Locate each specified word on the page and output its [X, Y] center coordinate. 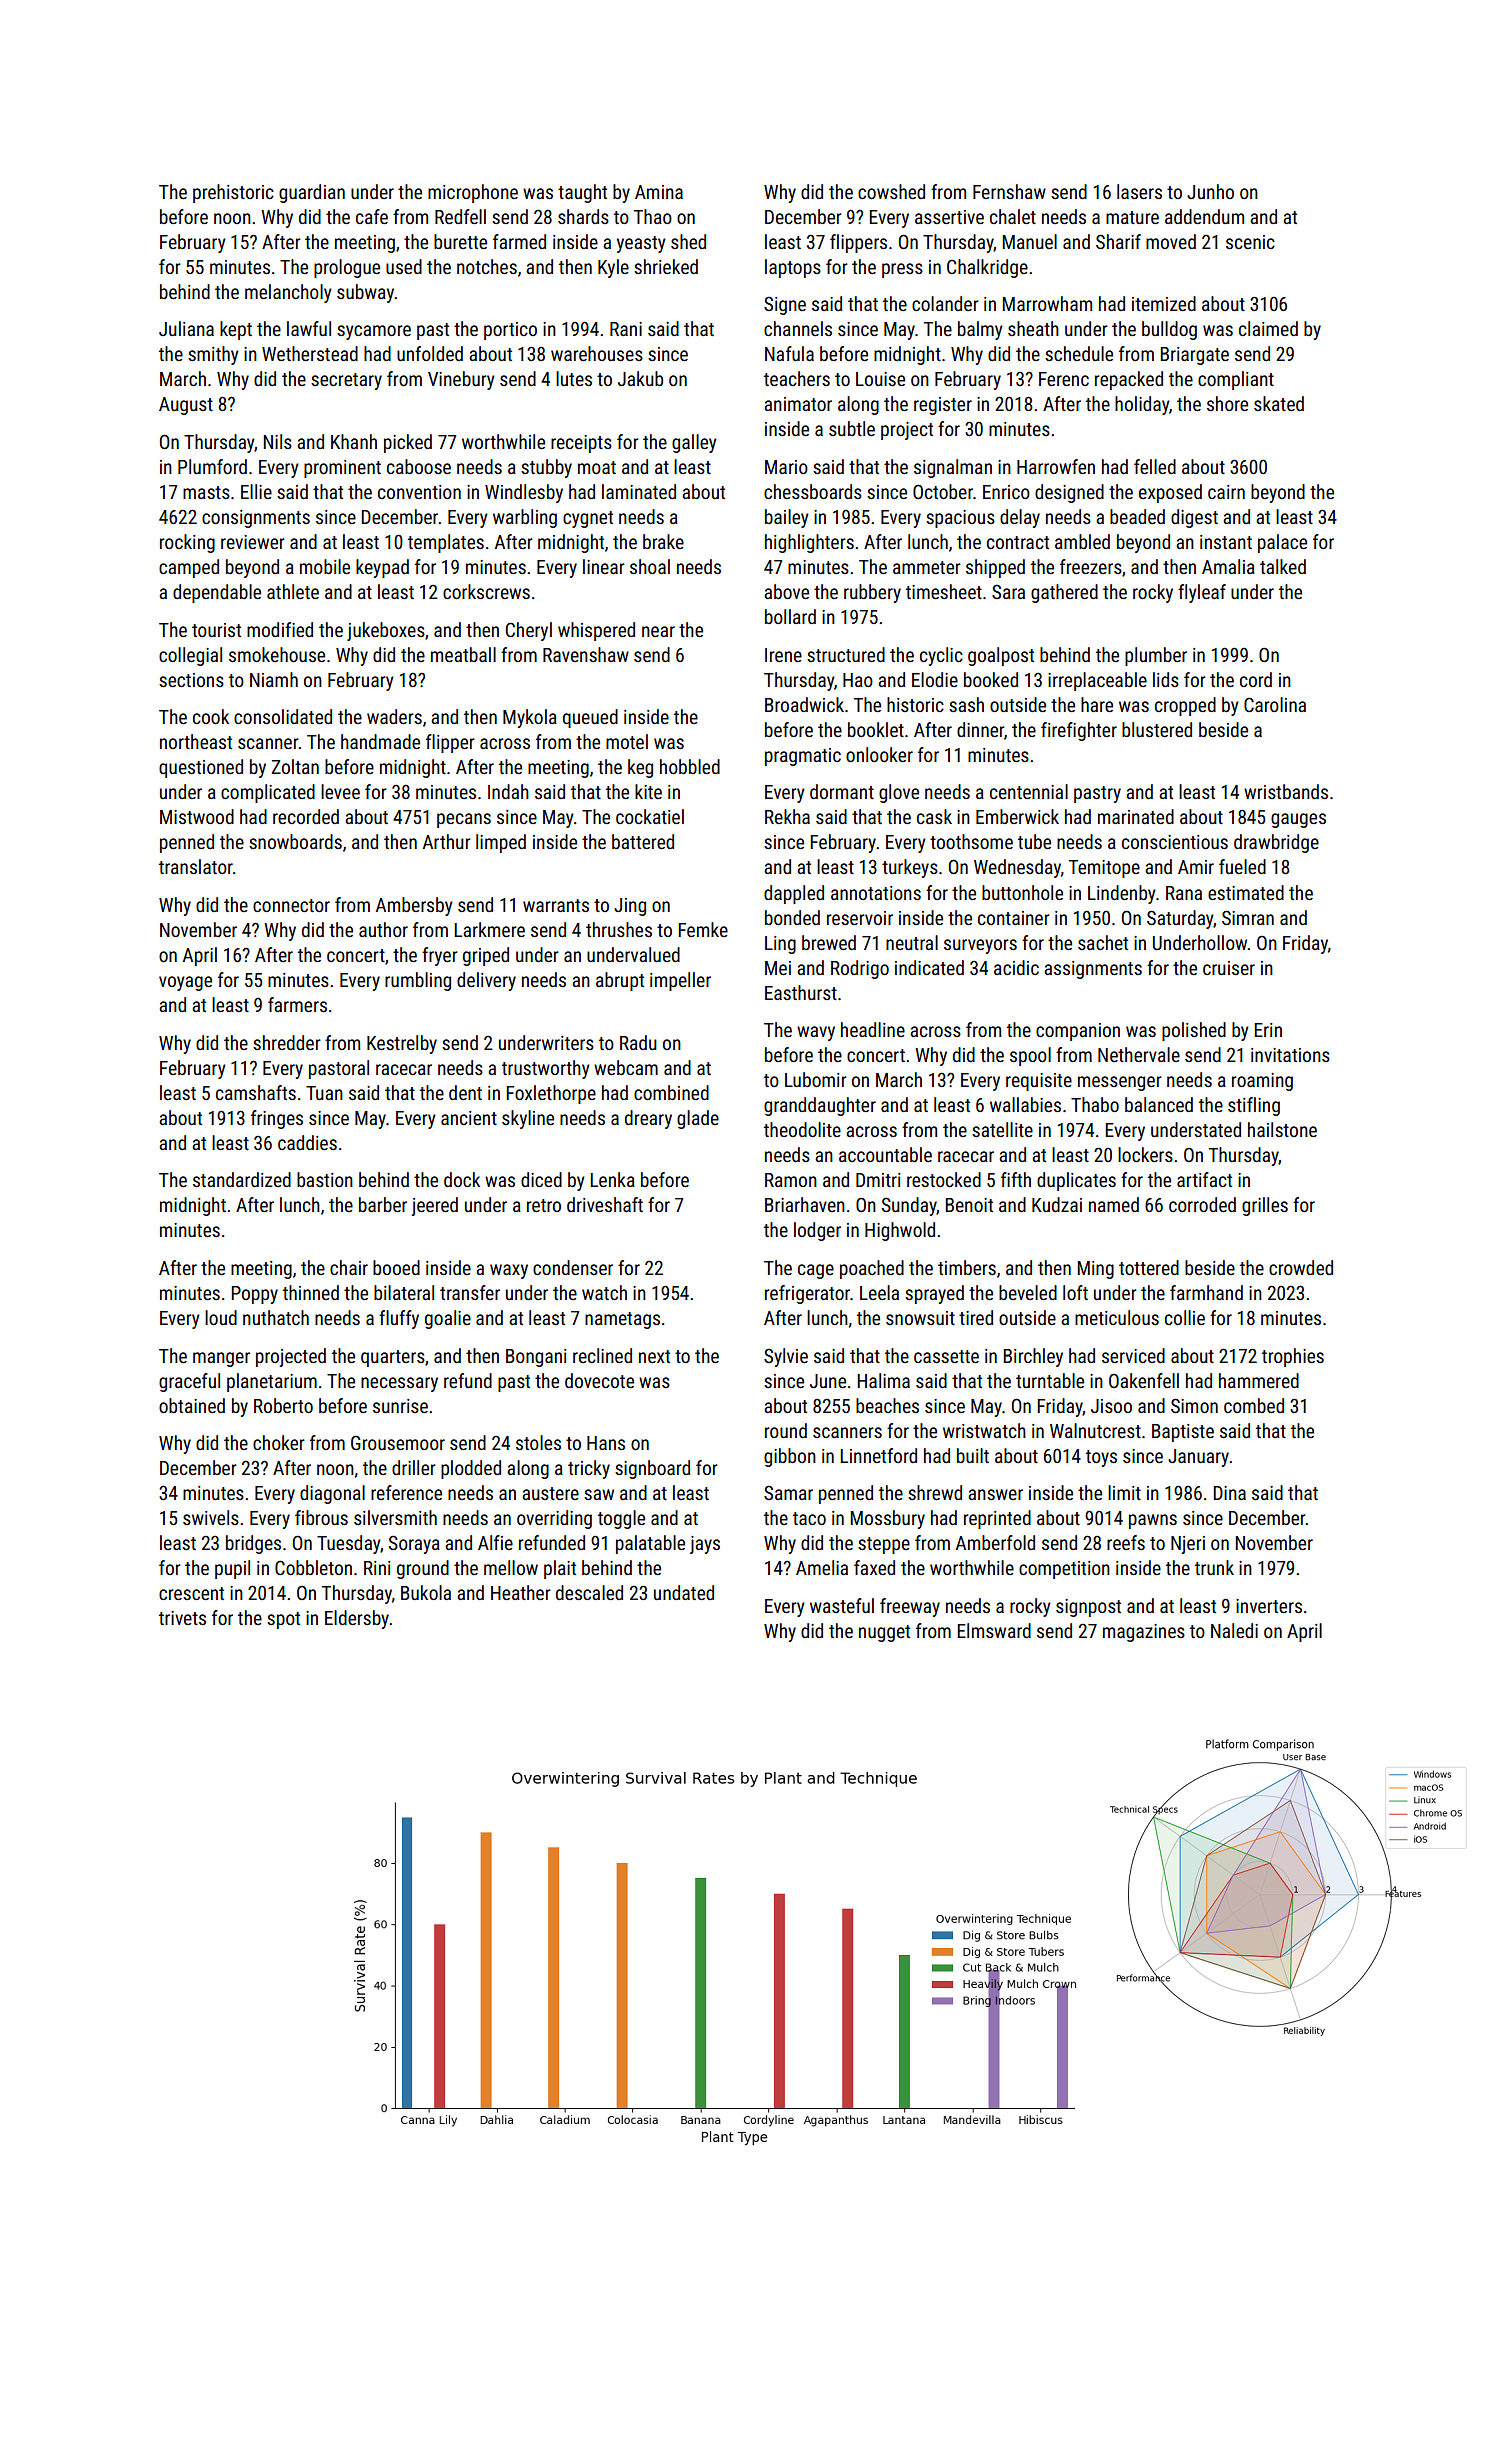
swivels [211, 1517]
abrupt [620, 981]
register [943, 406]
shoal [650, 566]
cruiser [1229, 968]
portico [510, 331]
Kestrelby [402, 1044]
